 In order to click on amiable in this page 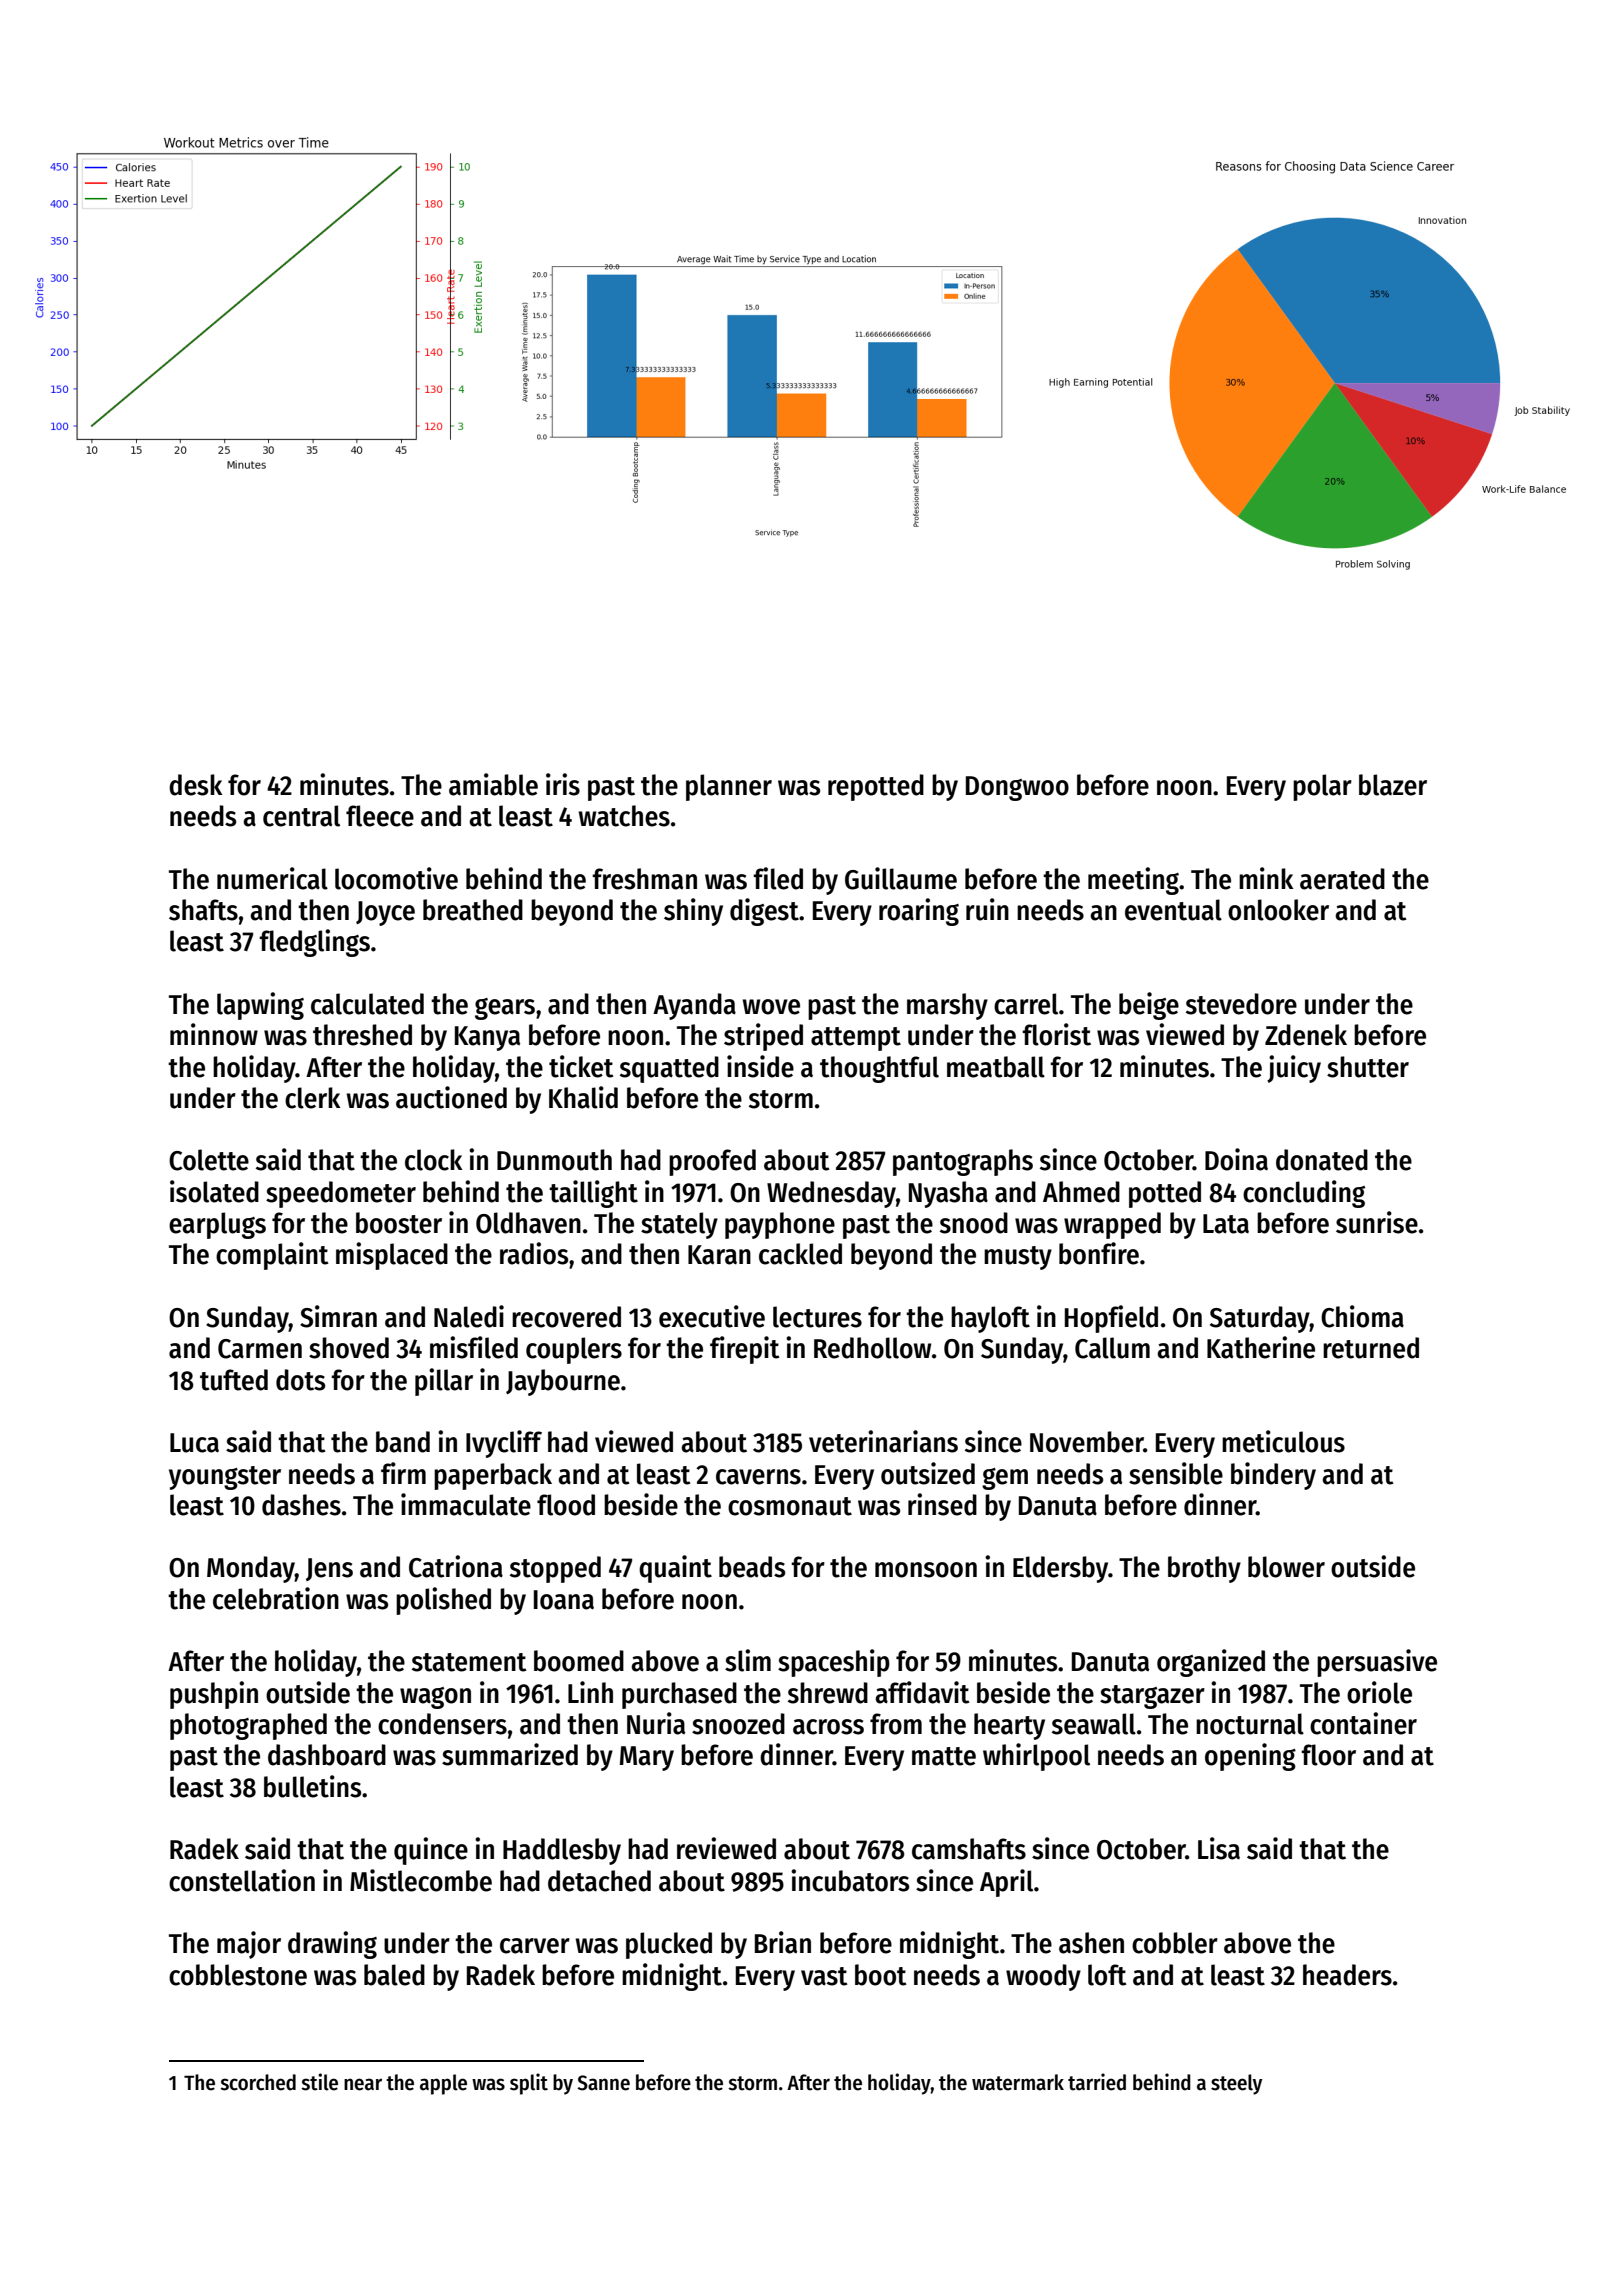, I will do `click(493, 784)`.
